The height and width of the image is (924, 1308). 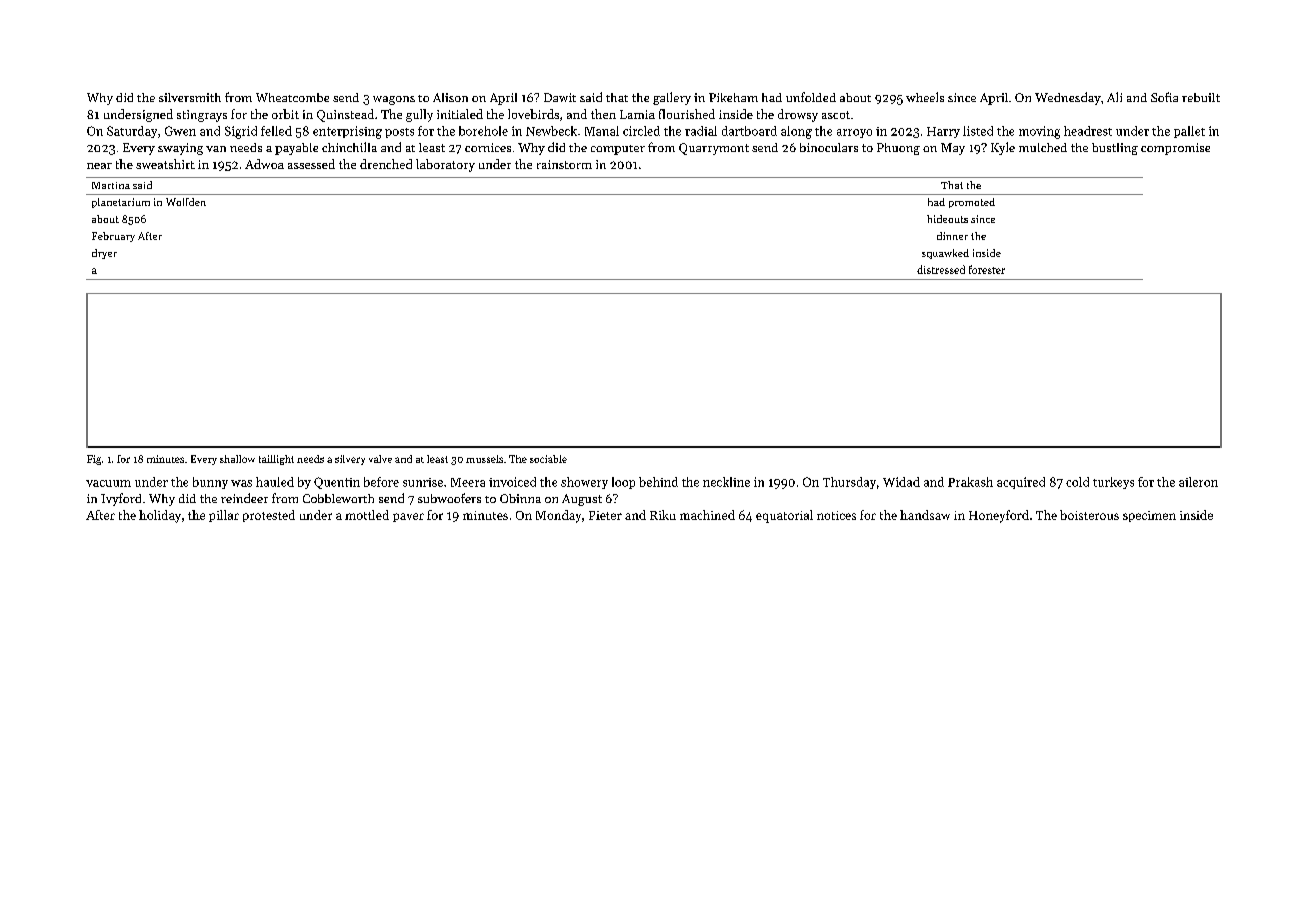 I want to click on sociable, so click(x=548, y=459).
